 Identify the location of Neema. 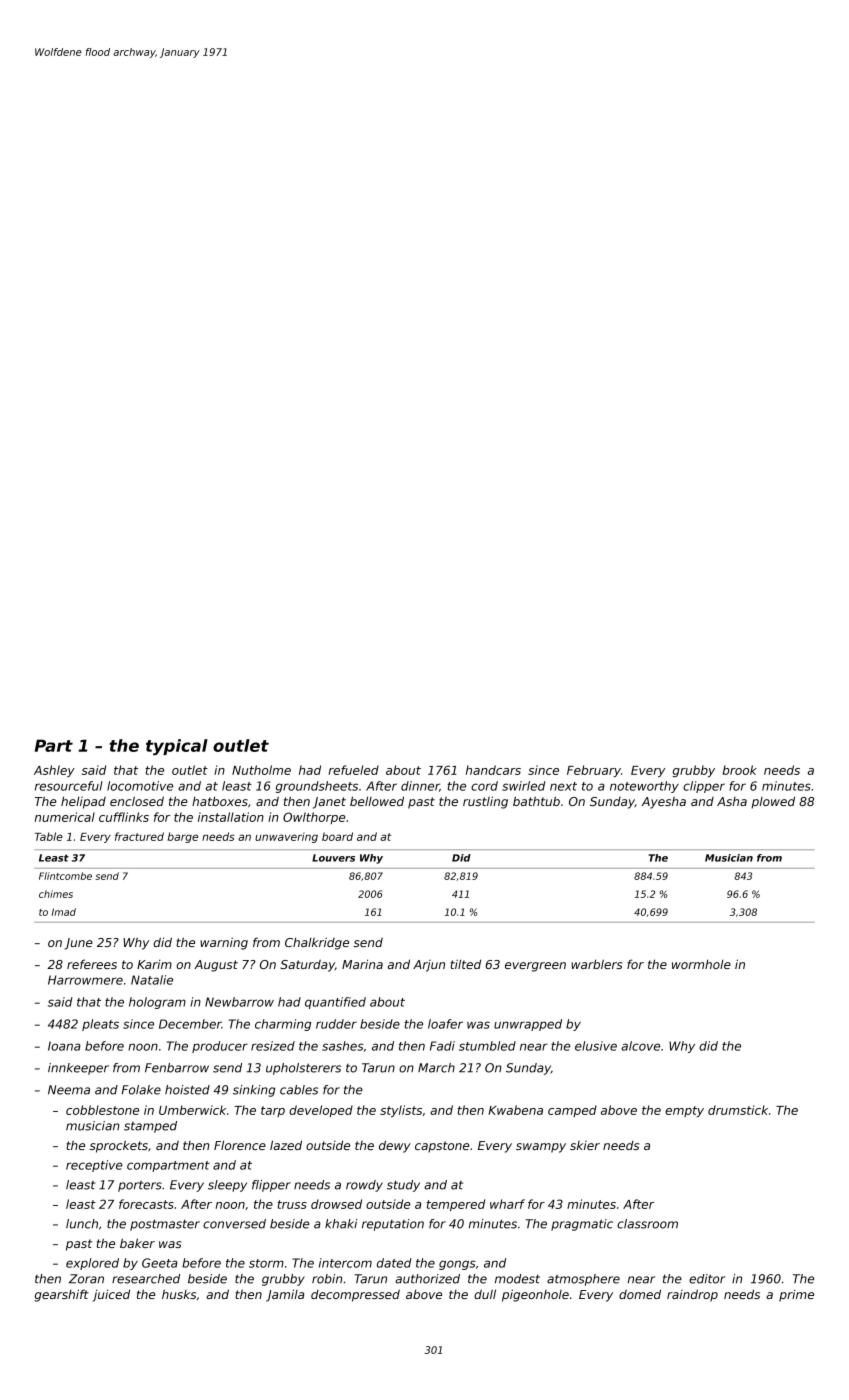
(69, 1090).
